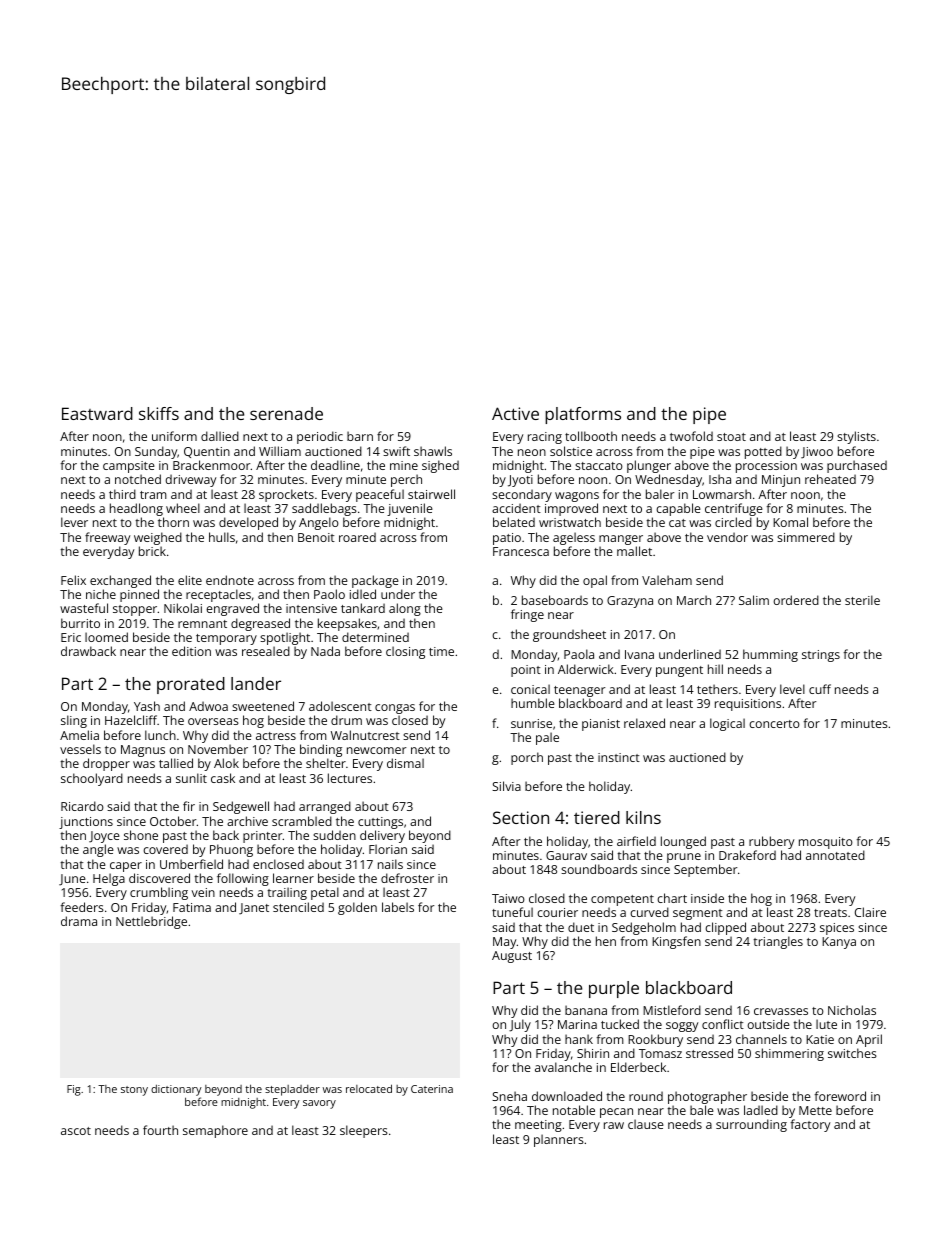 Image resolution: width=952 pixels, height=1233 pixels. What do you see at coordinates (76, 1131) in the screenshot?
I see `ascot` at bounding box center [76, 1131].
